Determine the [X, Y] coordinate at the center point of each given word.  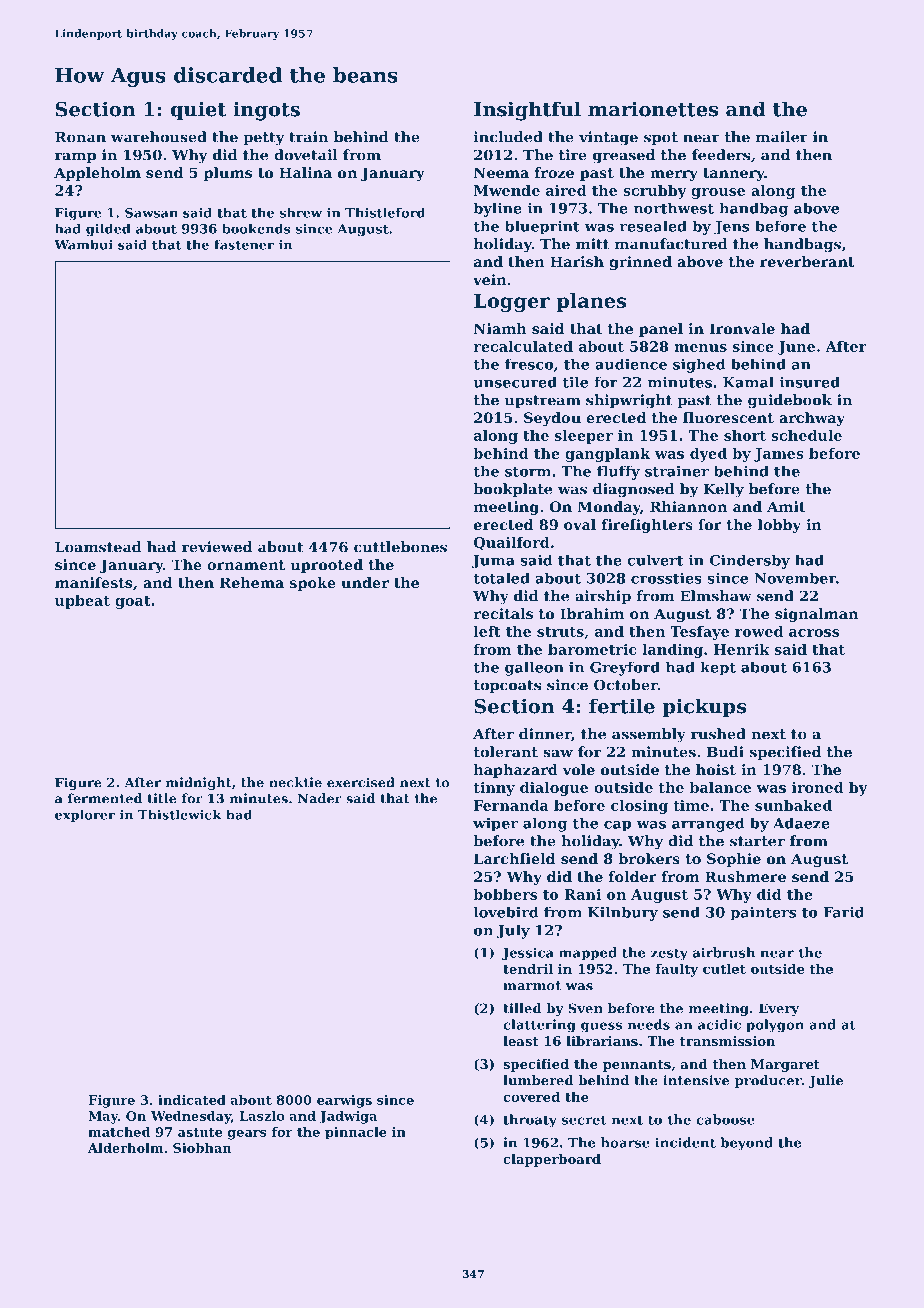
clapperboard [552, 1160]
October [626, 685]
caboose [725, 1119]
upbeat [82, 602]
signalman [816, 615]
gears [247, 1135]
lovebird [506, 912]
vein [490, 279]
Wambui [83, 245]
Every [779, 1009]
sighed [699, 366]
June [796, 348]
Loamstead [98, 547]
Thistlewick [179, 814]
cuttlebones [400, 547]
